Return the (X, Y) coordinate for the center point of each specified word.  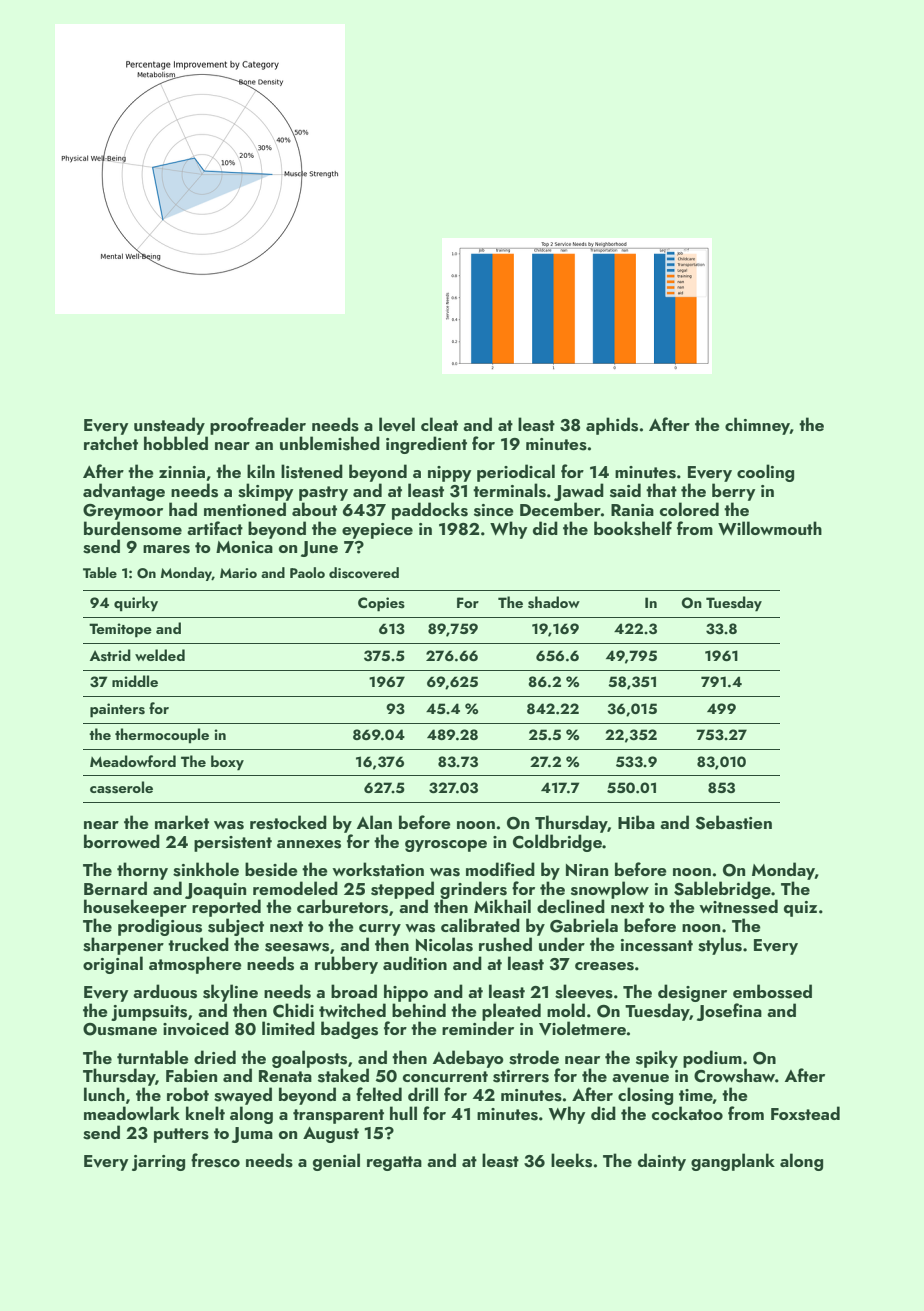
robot (188, 1094)
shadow (554, 602)
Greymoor (123, 512)
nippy (449, 474)
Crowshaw (734, 1075)
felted (379, 1094)
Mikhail (502, 906)
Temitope (120, 630)
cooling (765, 473)
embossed (772, 991)
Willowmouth (770, 528)
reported (226, 908)
